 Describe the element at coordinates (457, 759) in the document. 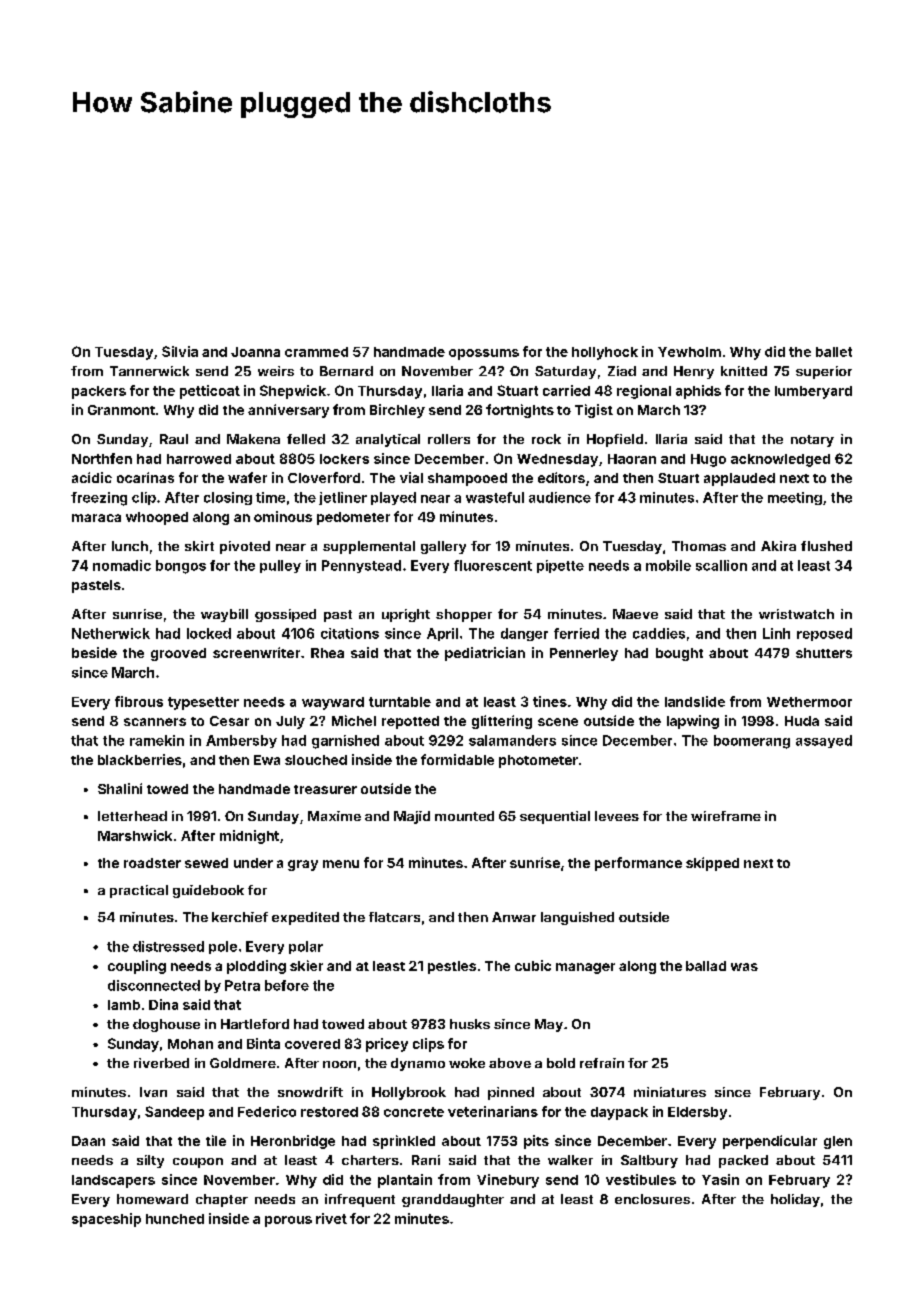

I see `formidable` at that location.
